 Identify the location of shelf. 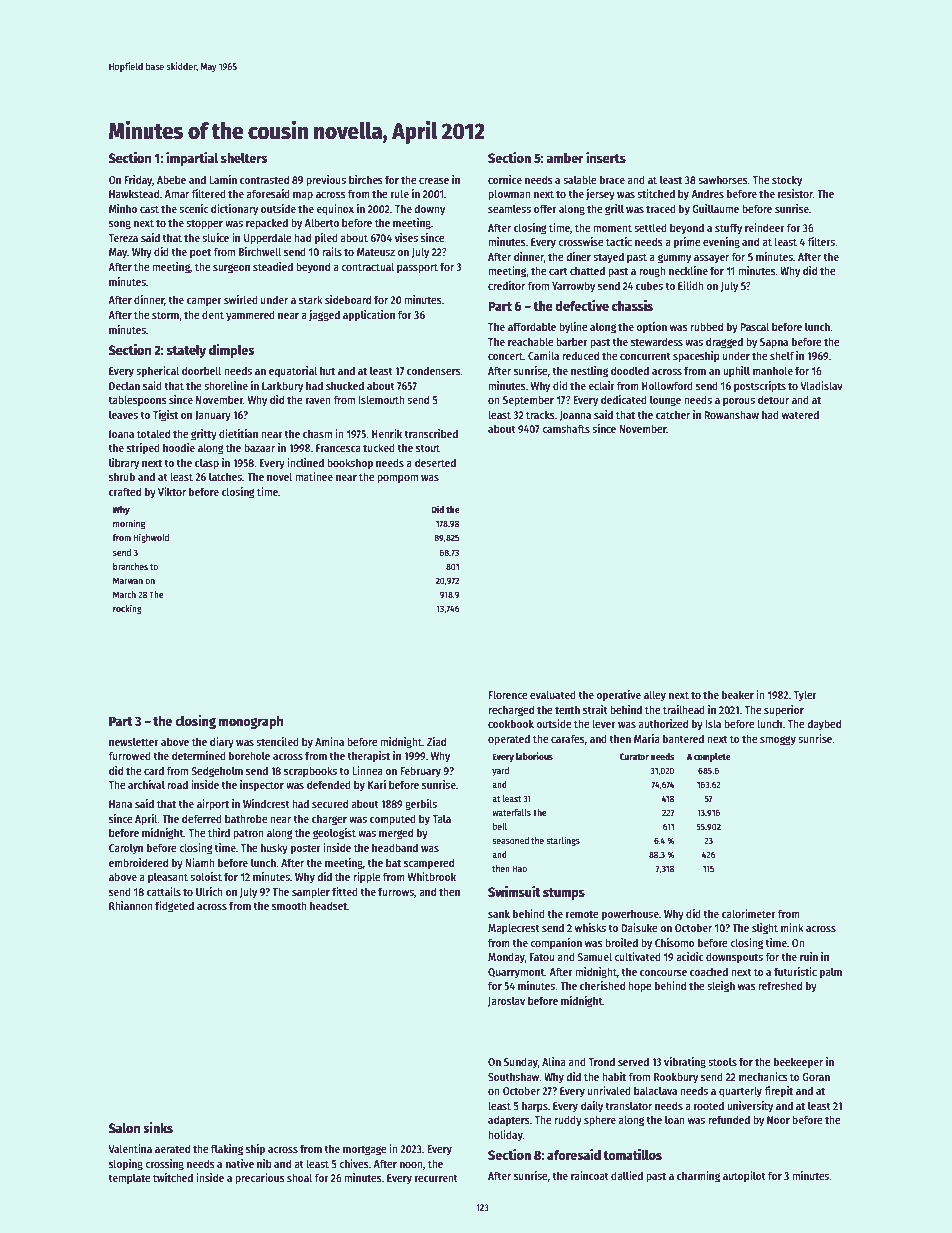
(782, 355).
